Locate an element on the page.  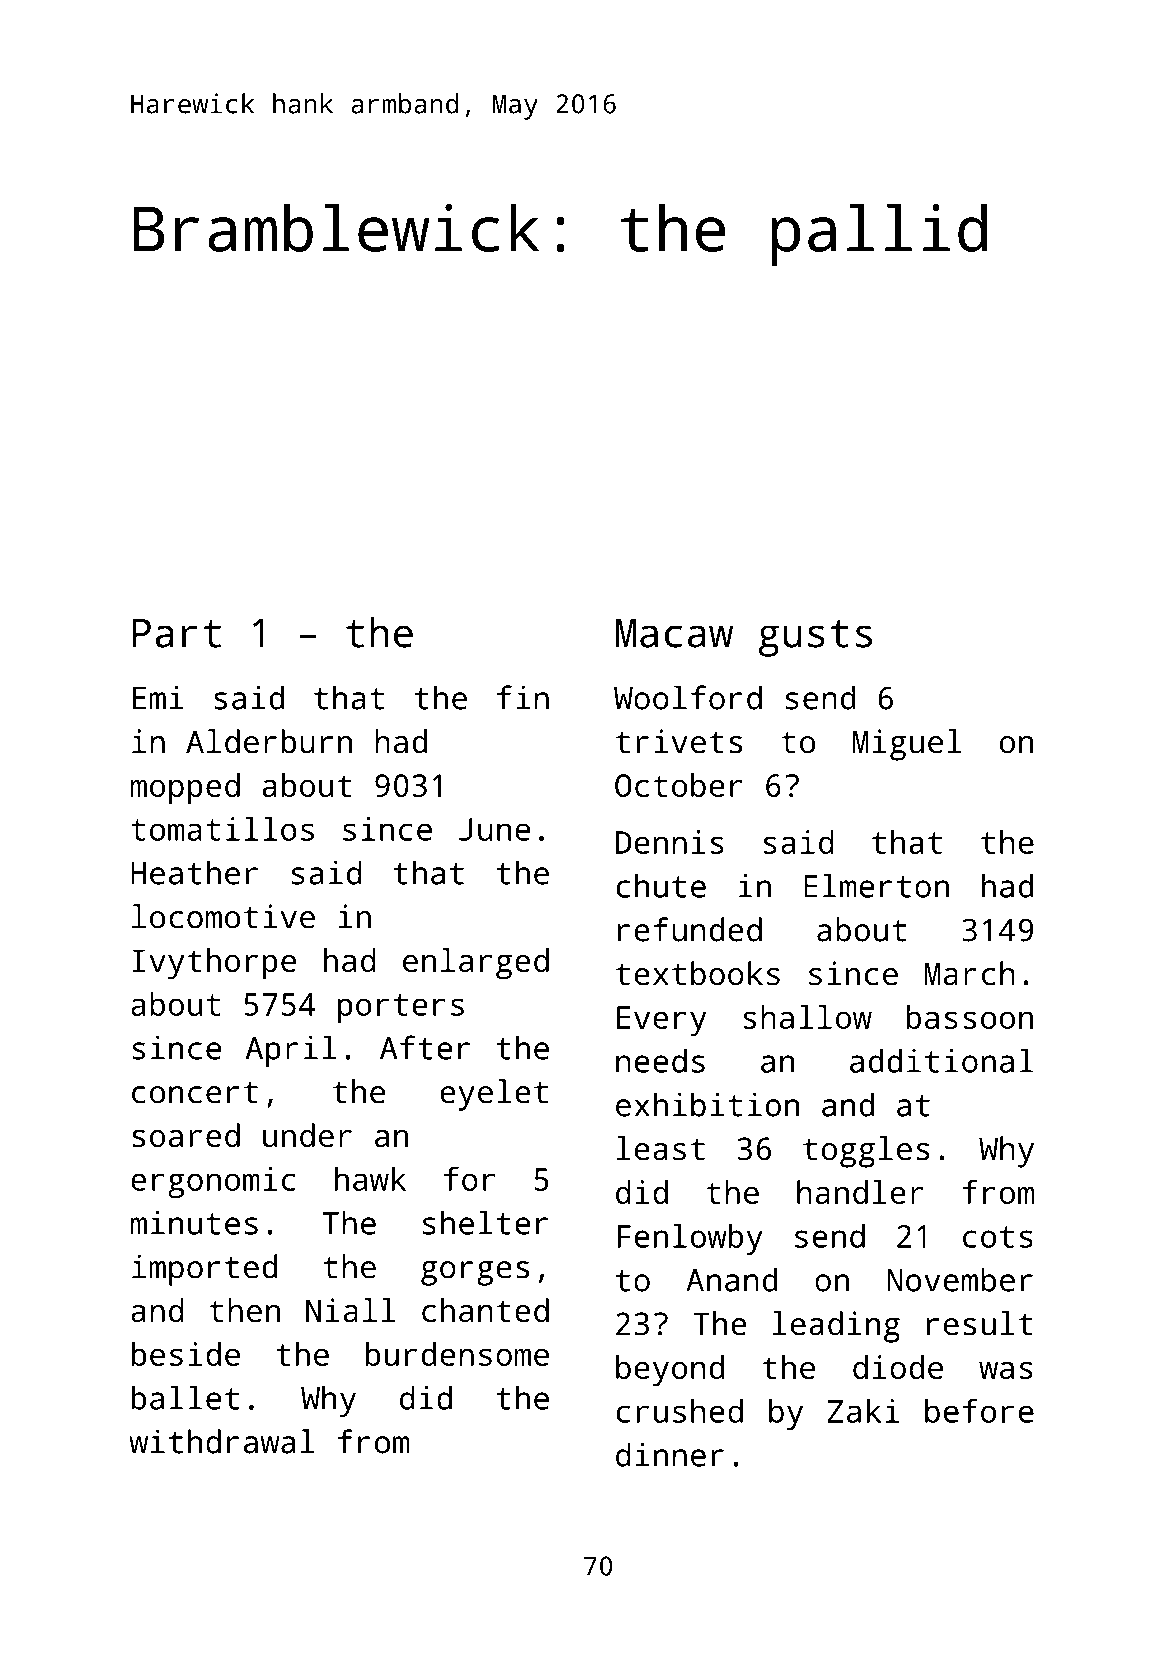
gusts is located at coordinates (815, 638).
